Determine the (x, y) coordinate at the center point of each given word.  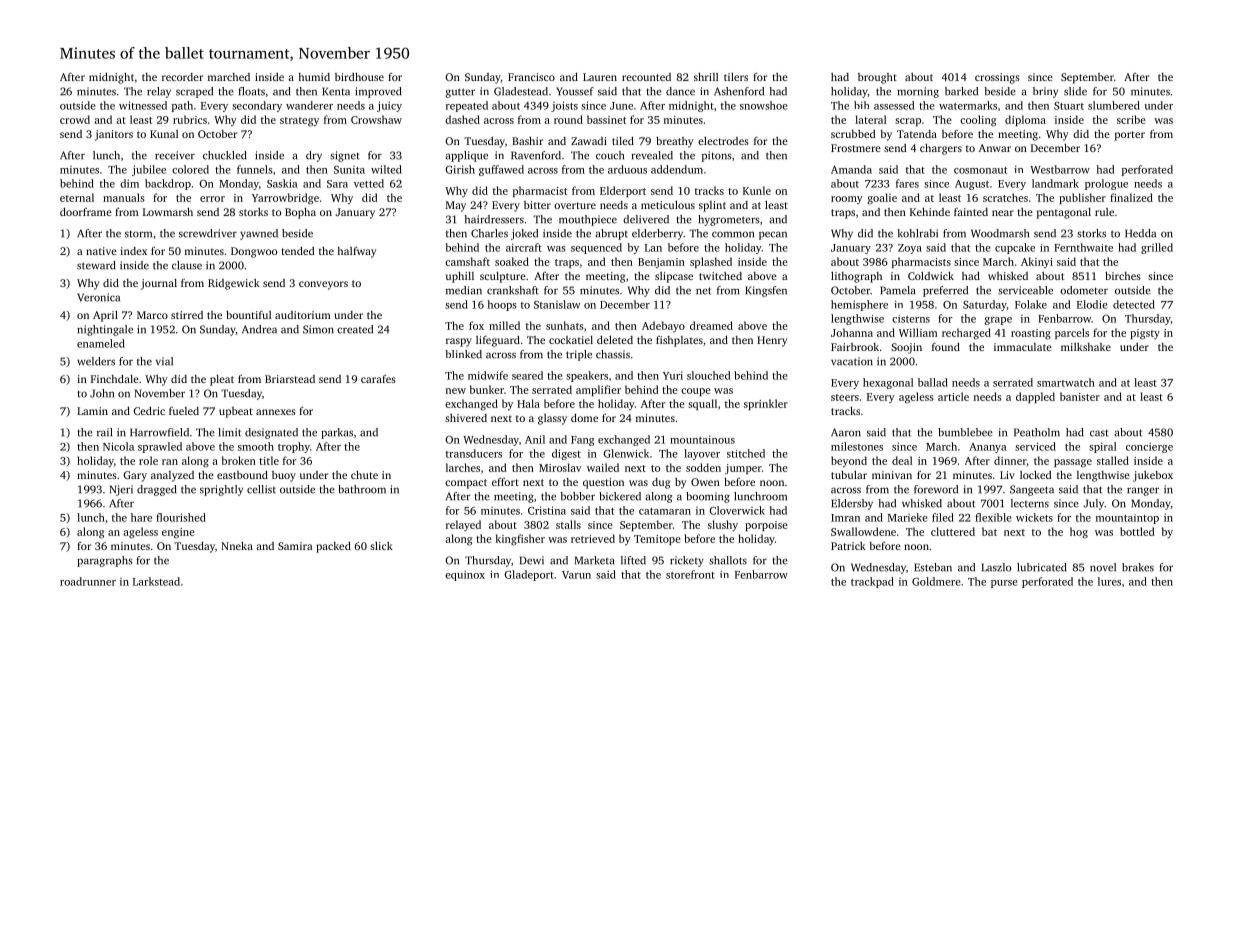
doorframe (86, 212)
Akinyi (1037, 262)
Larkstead (156, 581)
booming (708, 497)
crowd (75, 119)
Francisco (531, 77)
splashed (711, 262)
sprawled (160, 447)
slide (1075, 91)
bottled (1137, 531)
